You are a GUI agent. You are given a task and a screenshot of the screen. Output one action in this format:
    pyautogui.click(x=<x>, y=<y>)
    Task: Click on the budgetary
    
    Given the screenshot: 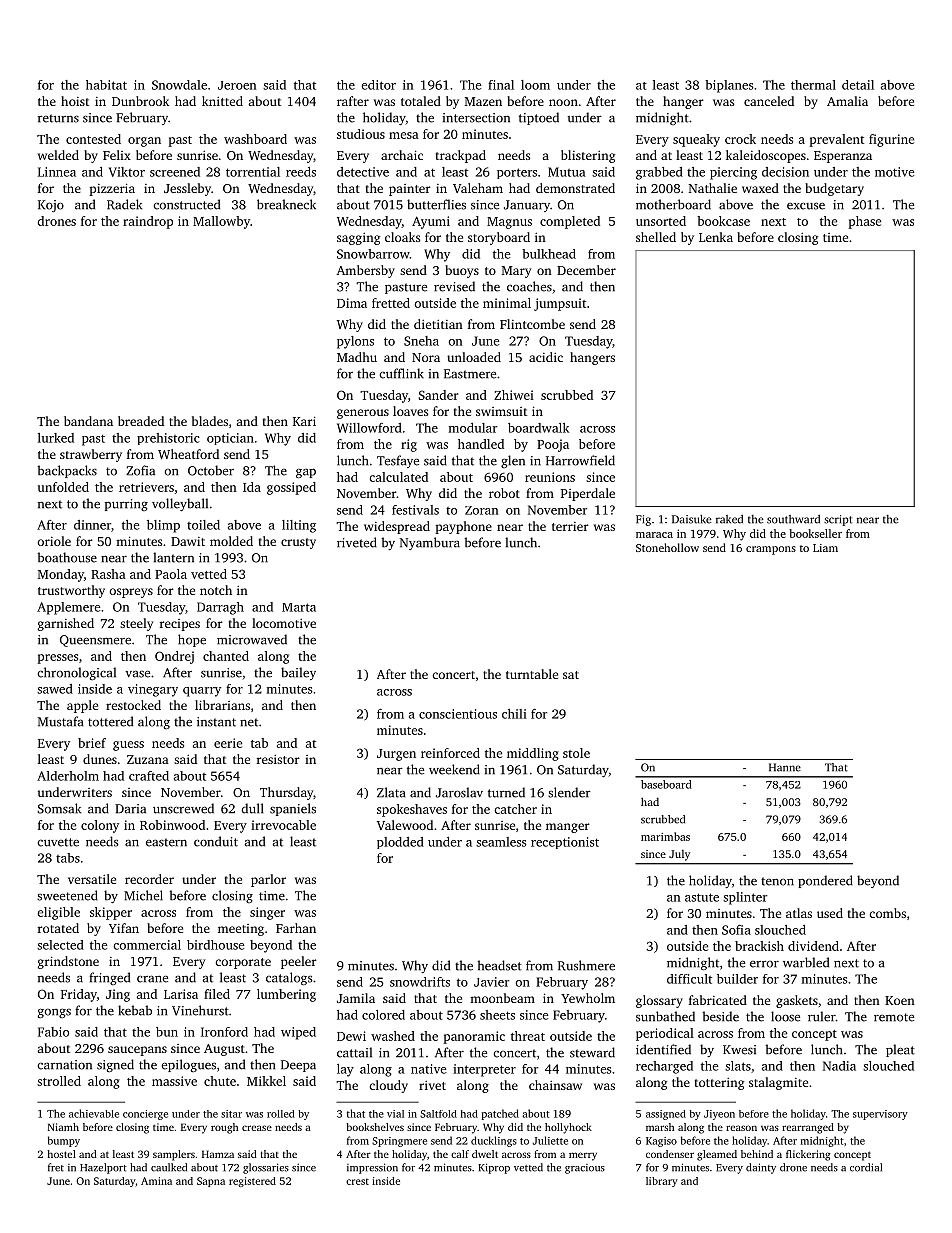 What is the action you would take?
    pyautogui.click(x=834, y=189)
